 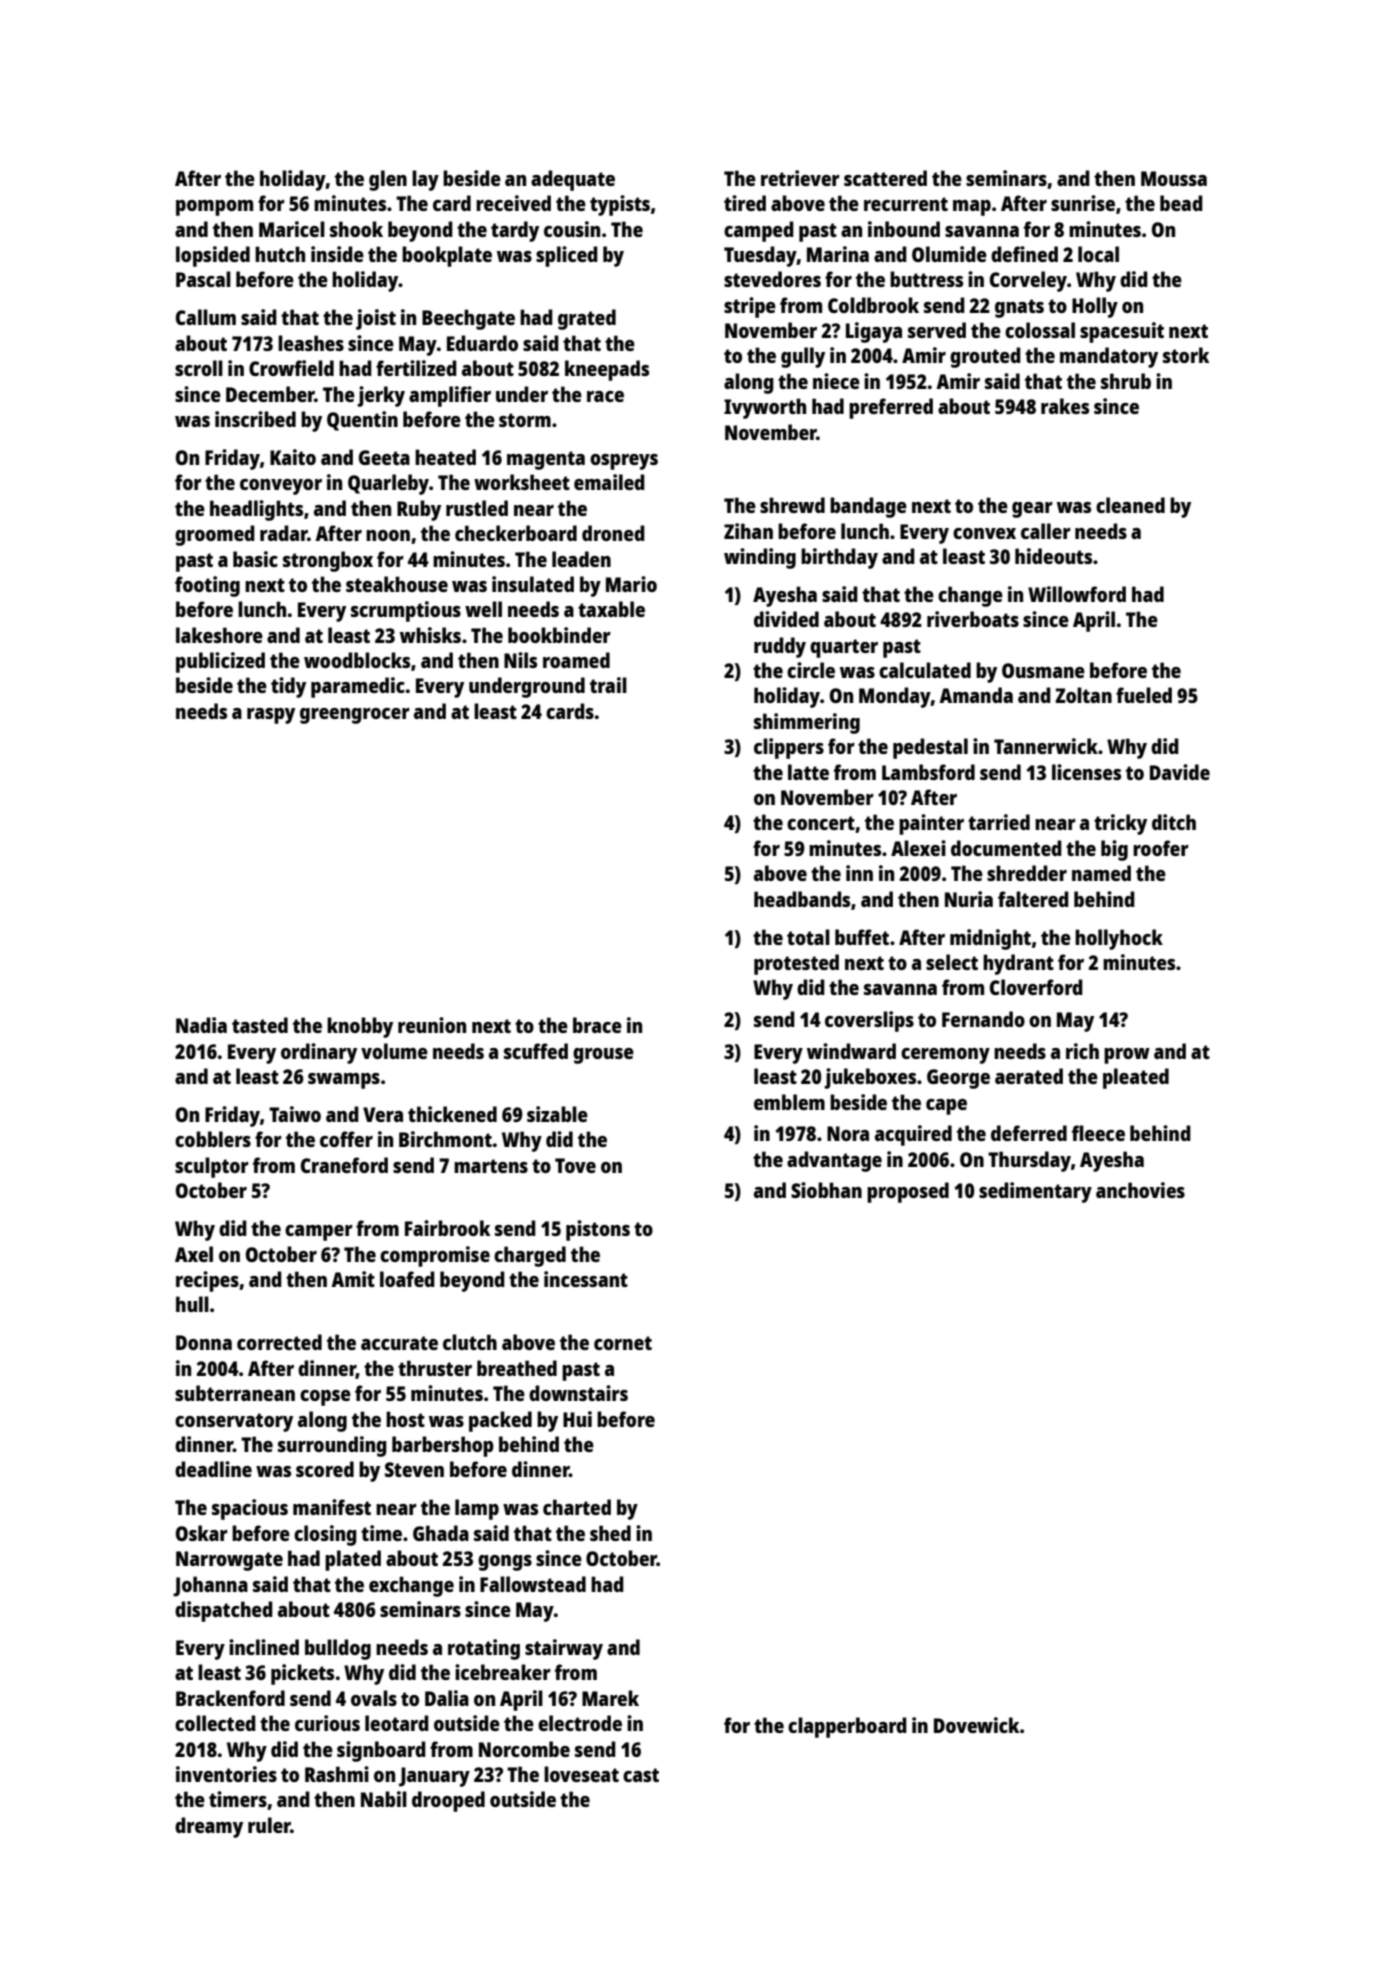 What do you see at coordinates (976, 1725) in the document?
I see `Dovewick` at bounding box center [976, 1725].
